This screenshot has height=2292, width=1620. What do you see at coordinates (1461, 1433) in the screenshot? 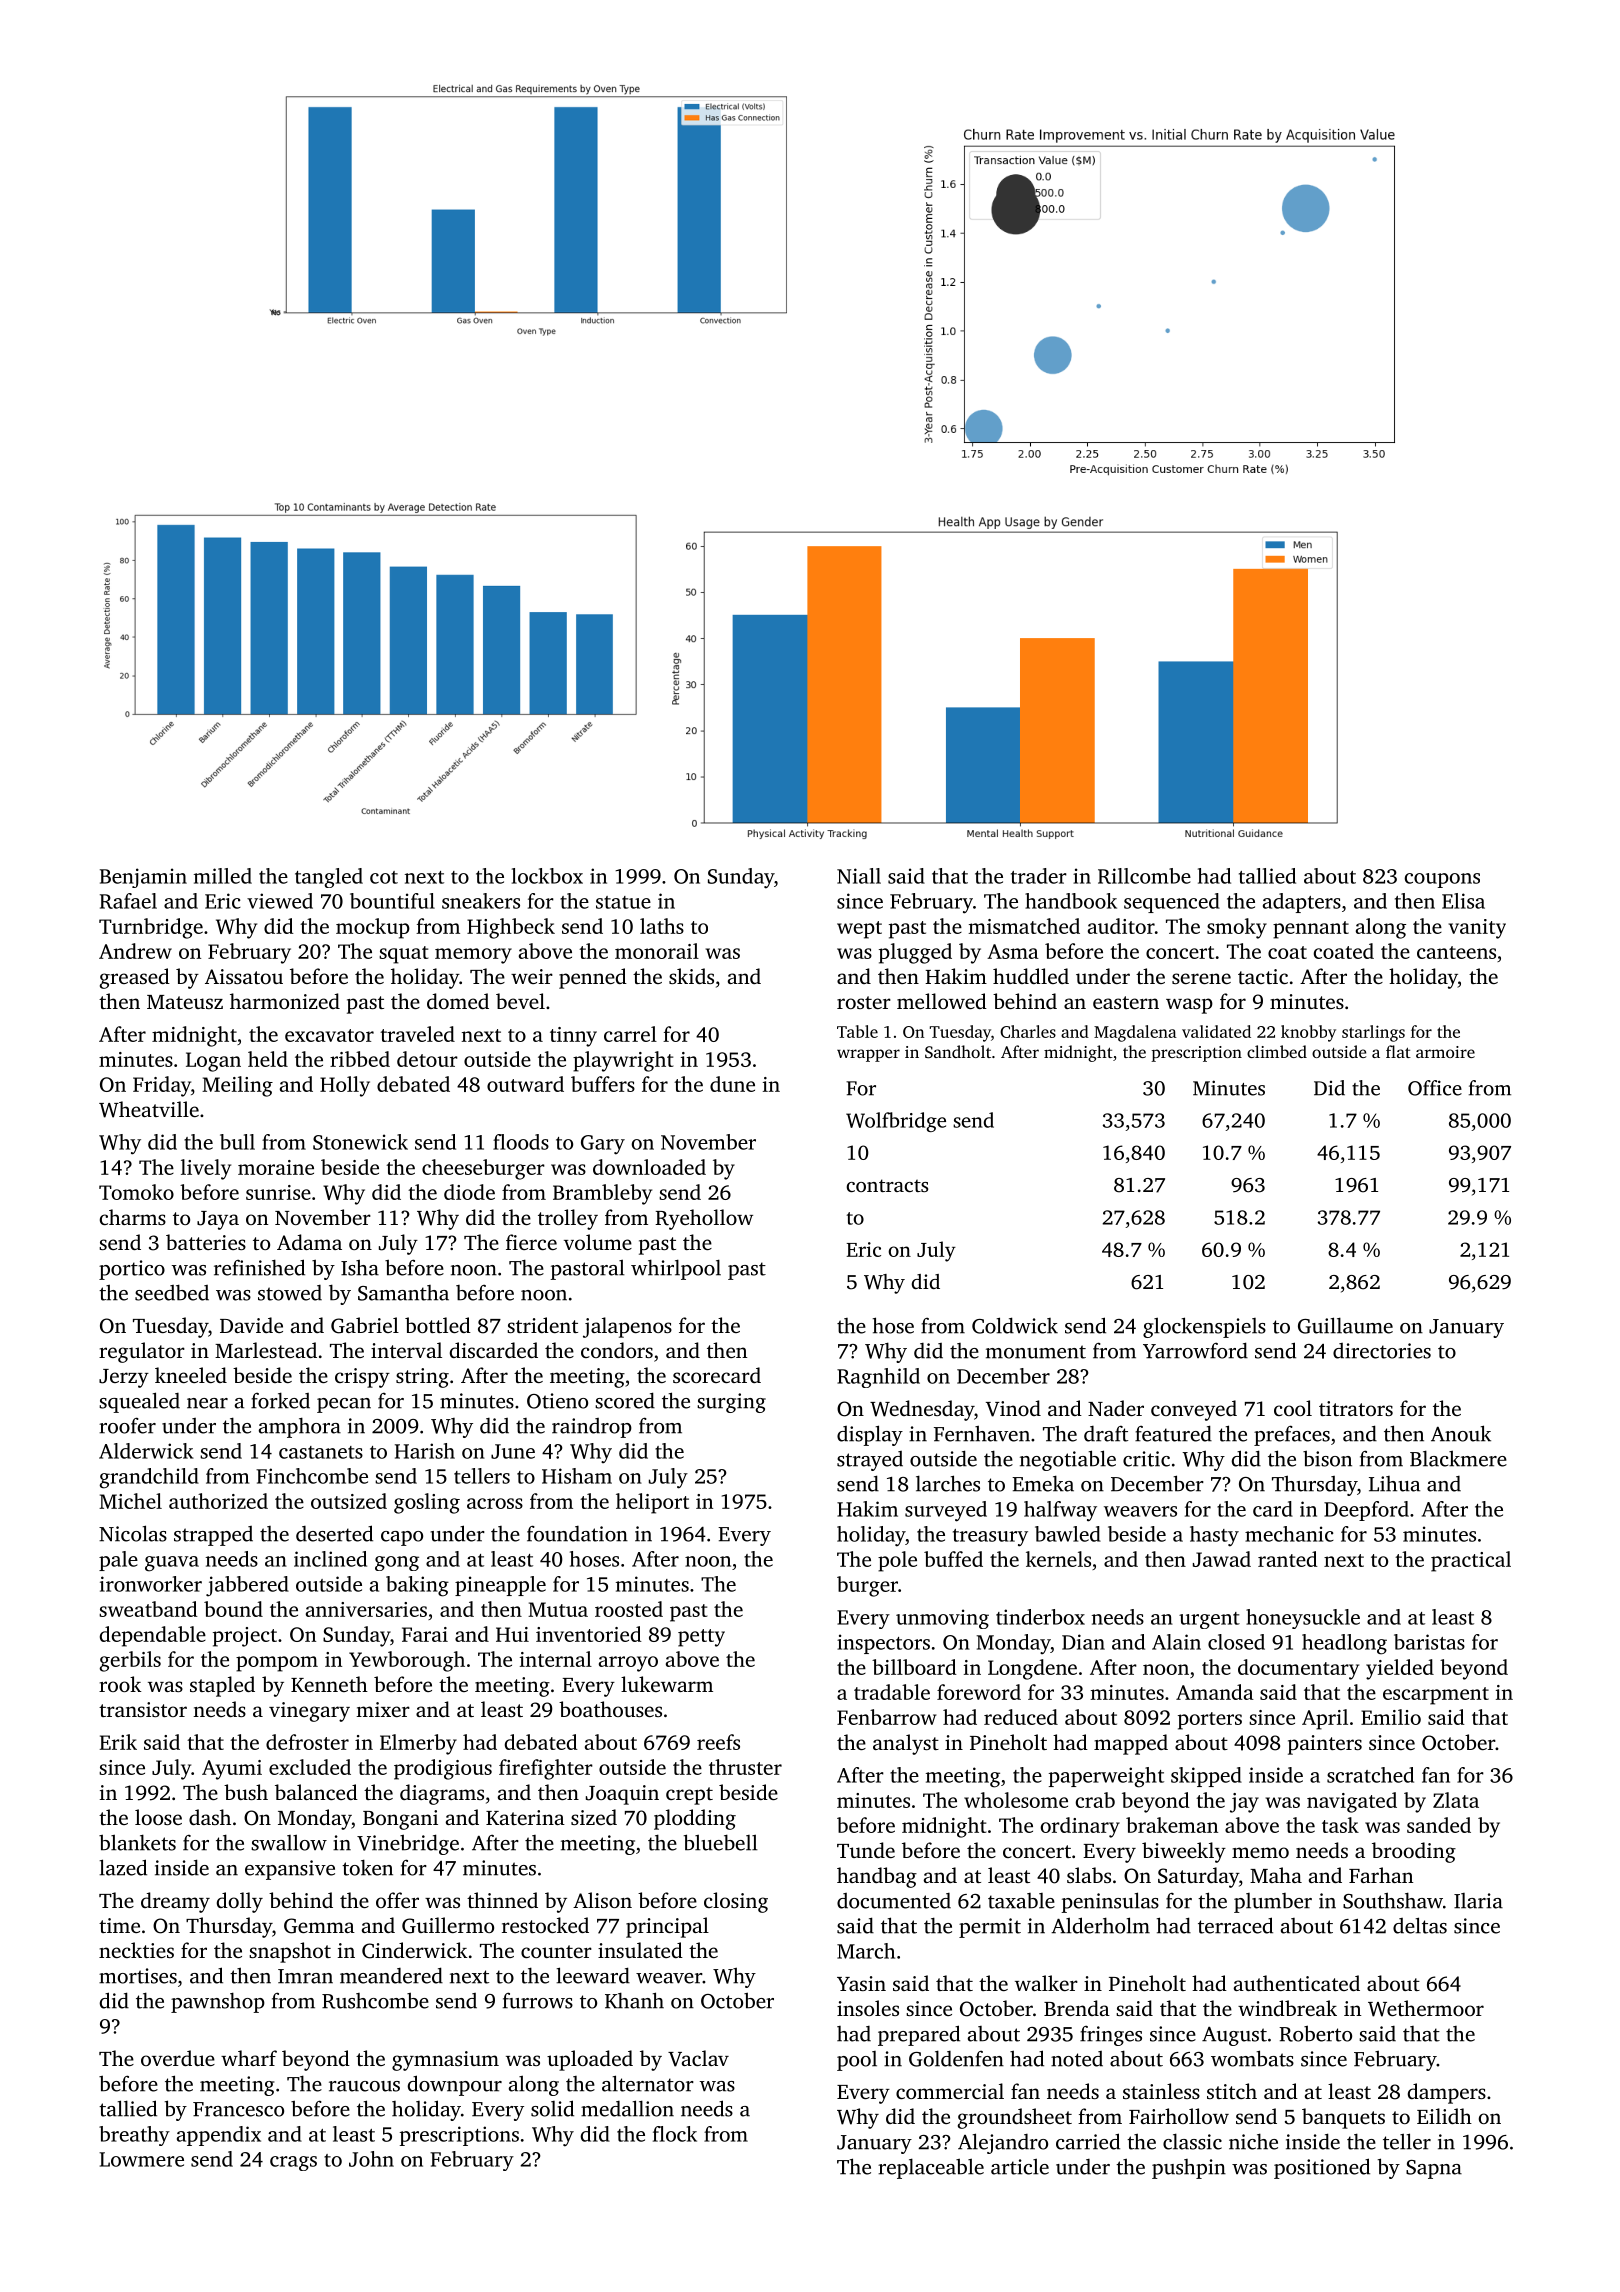
I see `Anouk` at bounding box center [1461, 1433].
